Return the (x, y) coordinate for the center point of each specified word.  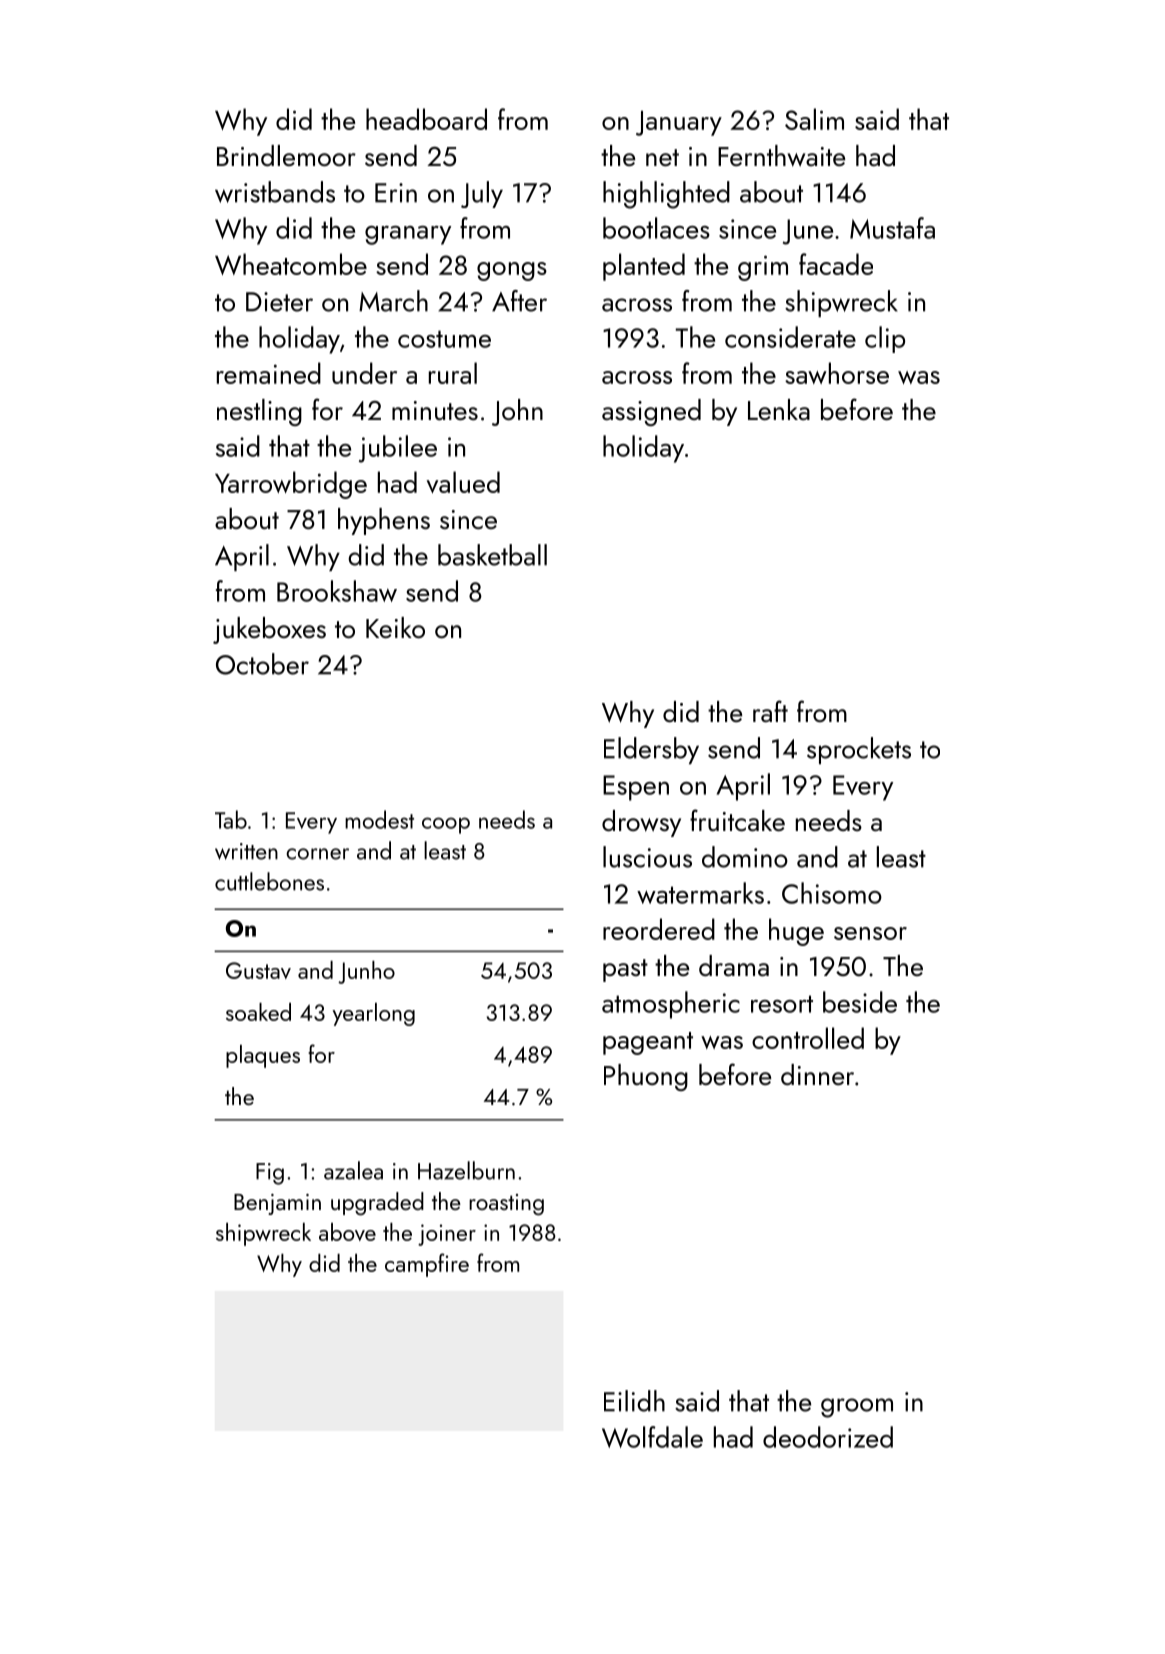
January (679, 123)
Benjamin (277, 1204)
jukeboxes (269, 630)
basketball (492, 555)
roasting (506, 1205)
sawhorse (837, 373)
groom (857, 1408)
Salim (814, 119)
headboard (426, 119)
